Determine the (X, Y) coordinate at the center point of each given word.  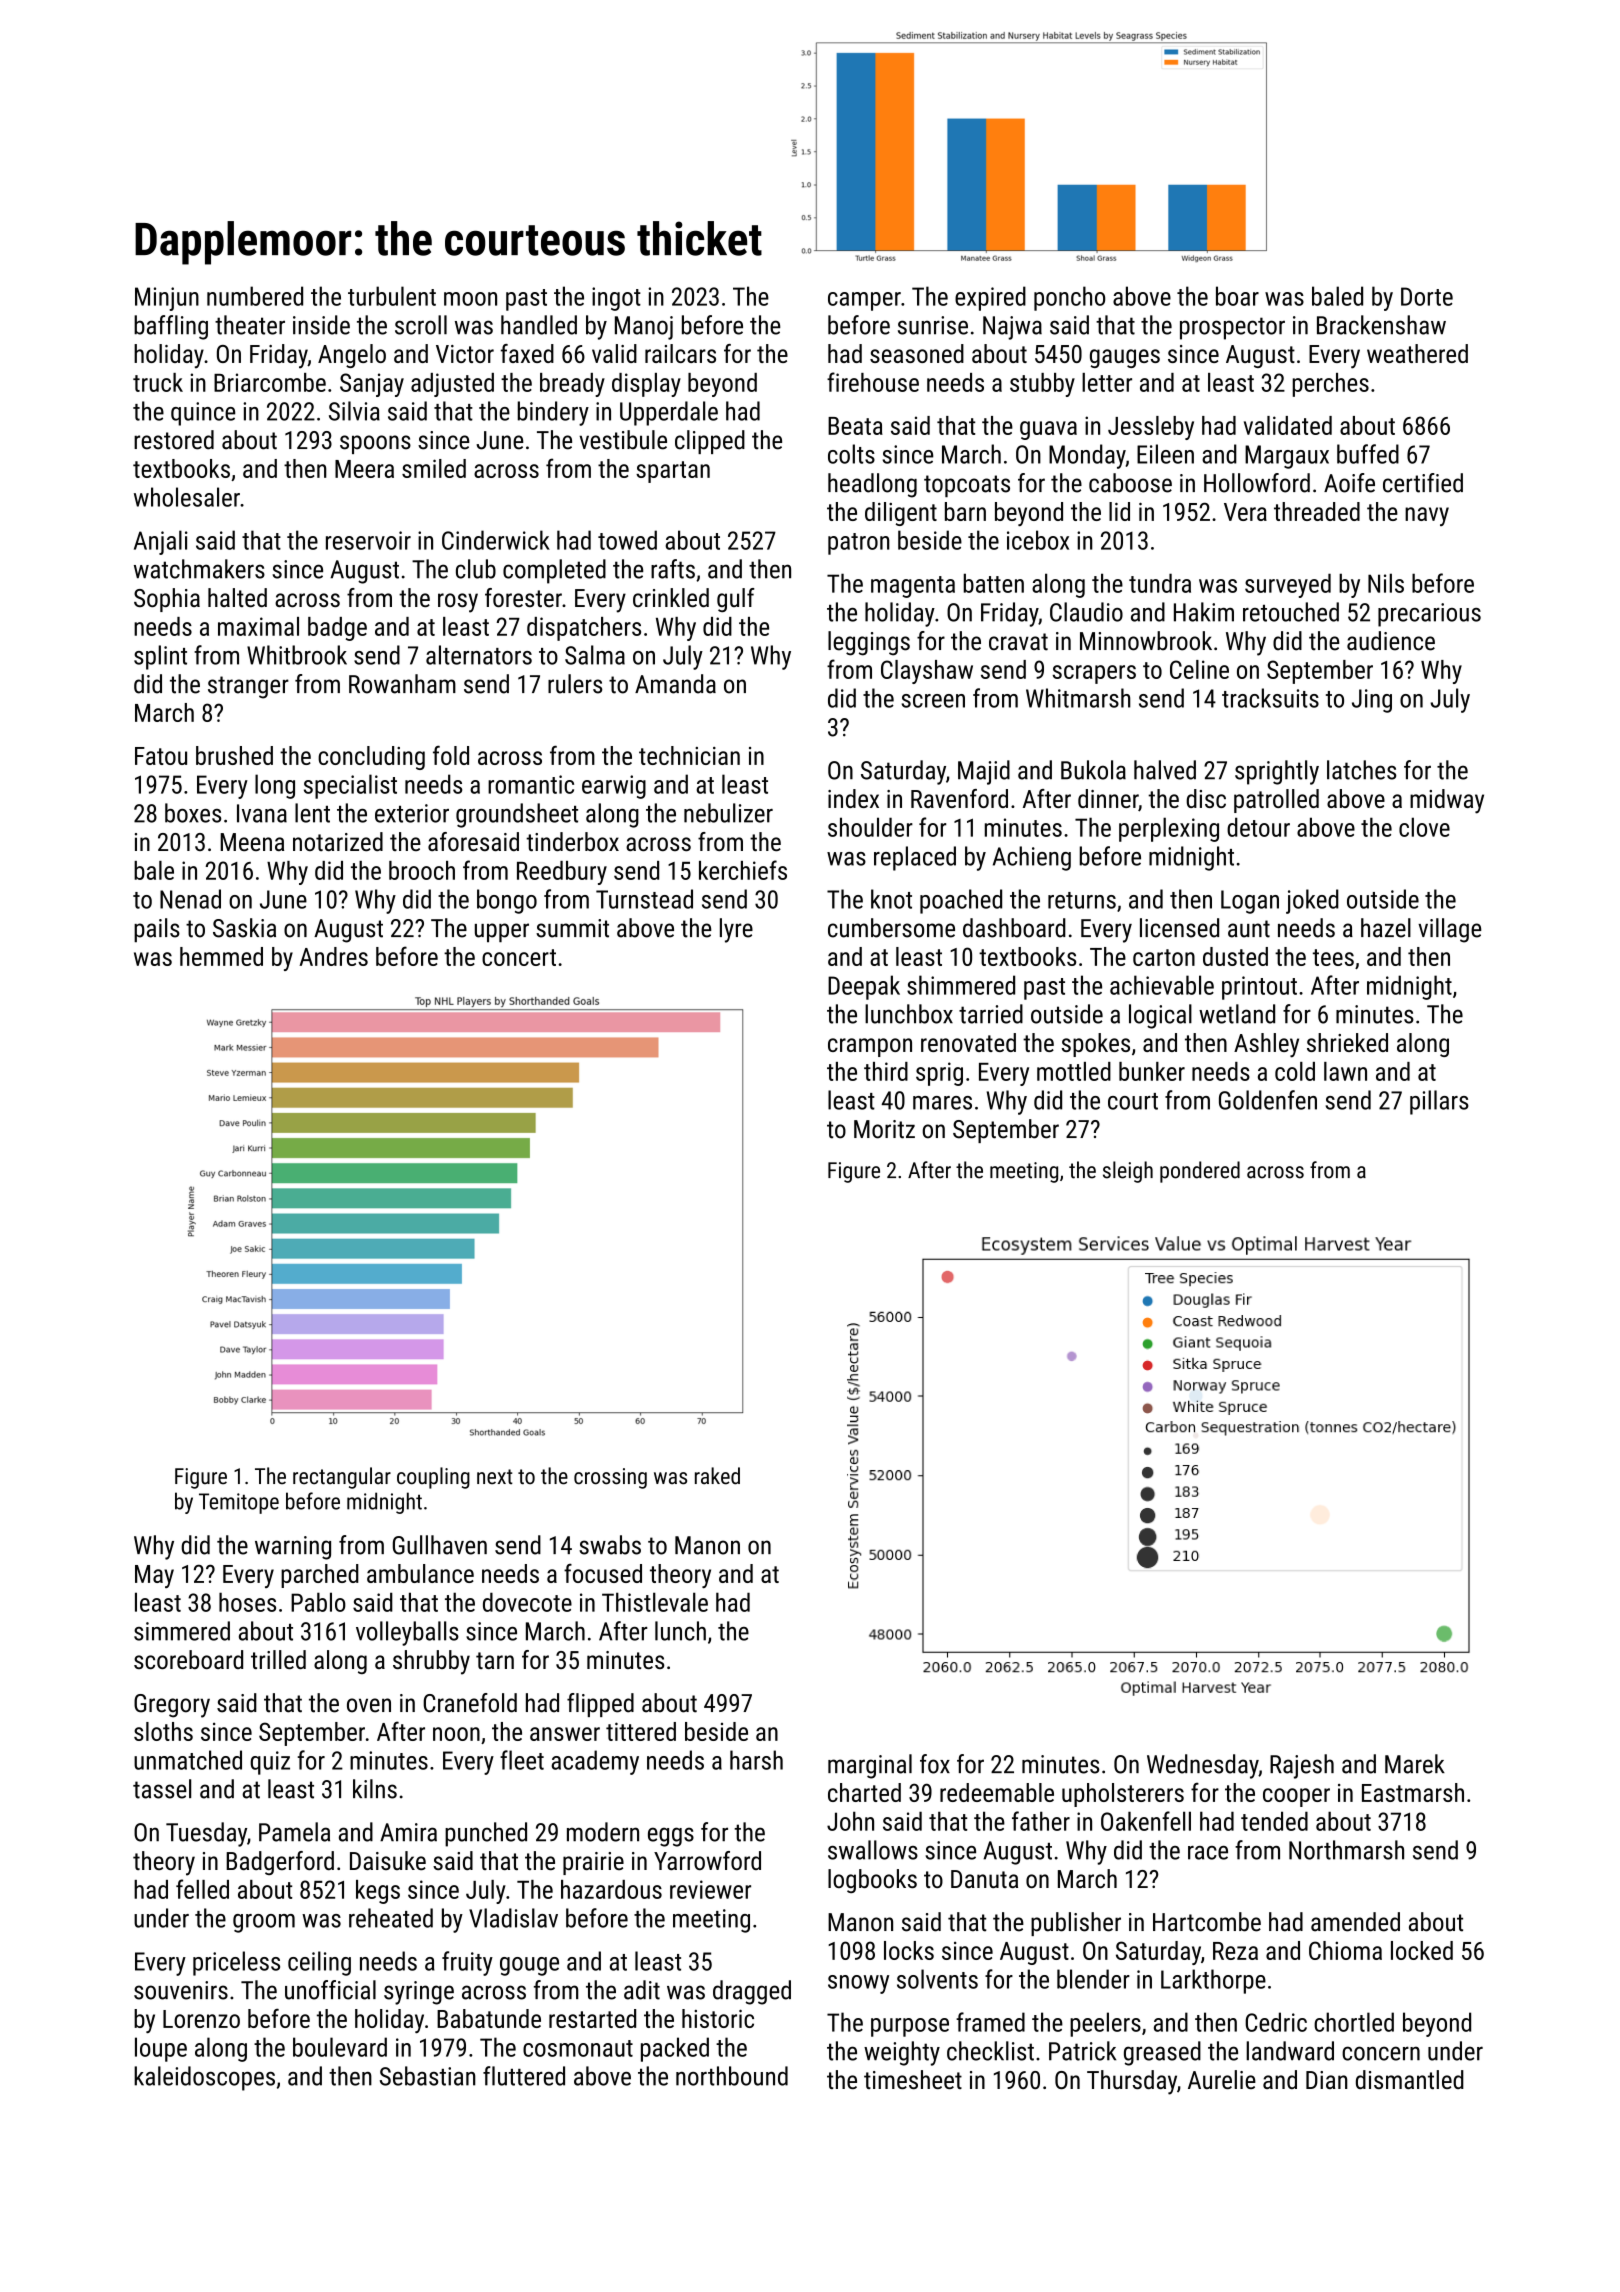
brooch (422, 870)
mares (942, 1103)
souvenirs (181, 1990)
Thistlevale (655, 1602)
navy (1427, 516)
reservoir (368, 540)
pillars (1439, 1102)
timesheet (913, 2079)
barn (965, 511)
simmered (182, 1631)
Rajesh (1302, 1766)
